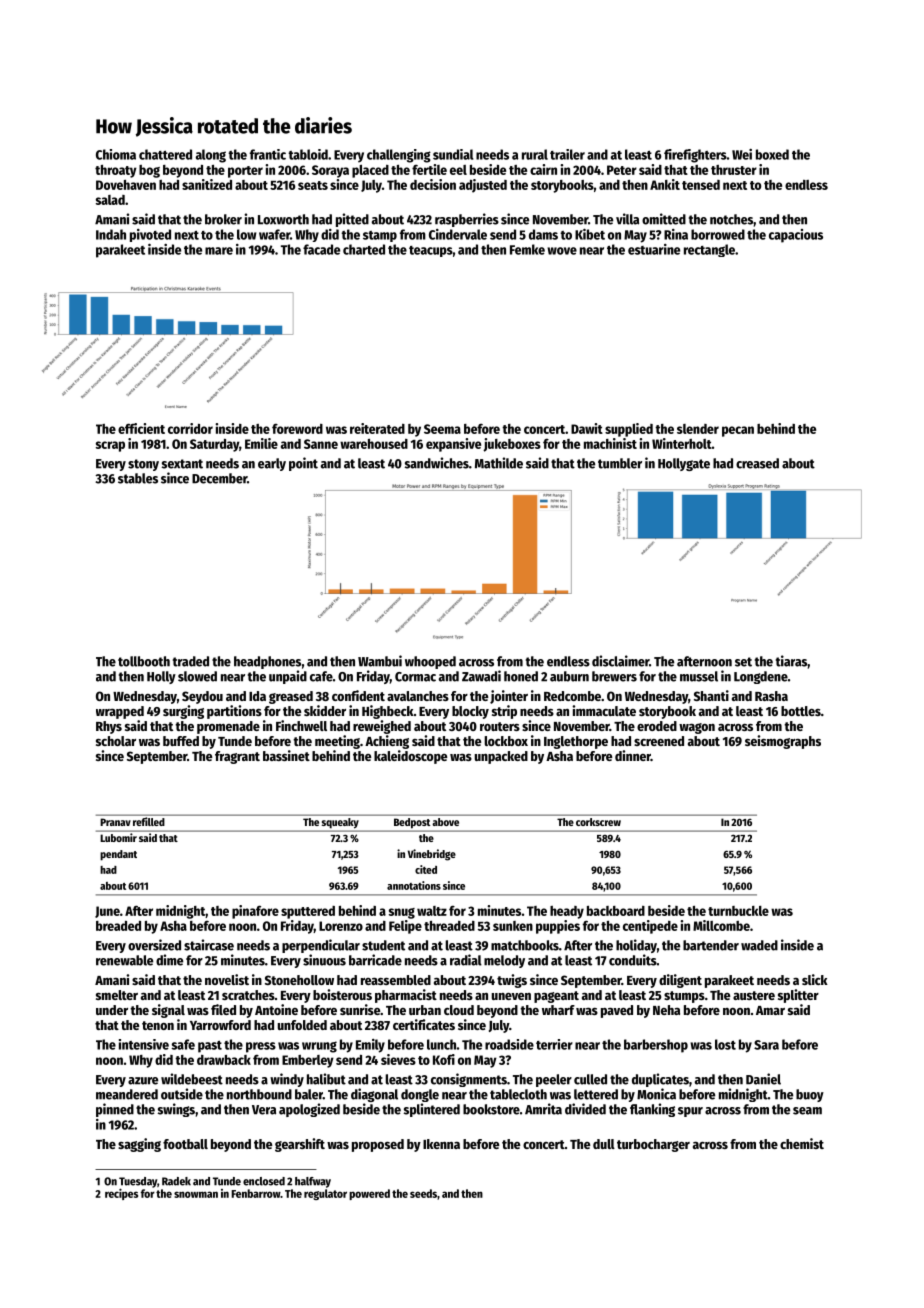 Image resolution: width=924 pixels, height=1308 pixels. Describe the element at coordinates (709, 250) in the page. I see `rectangle` at that location.
